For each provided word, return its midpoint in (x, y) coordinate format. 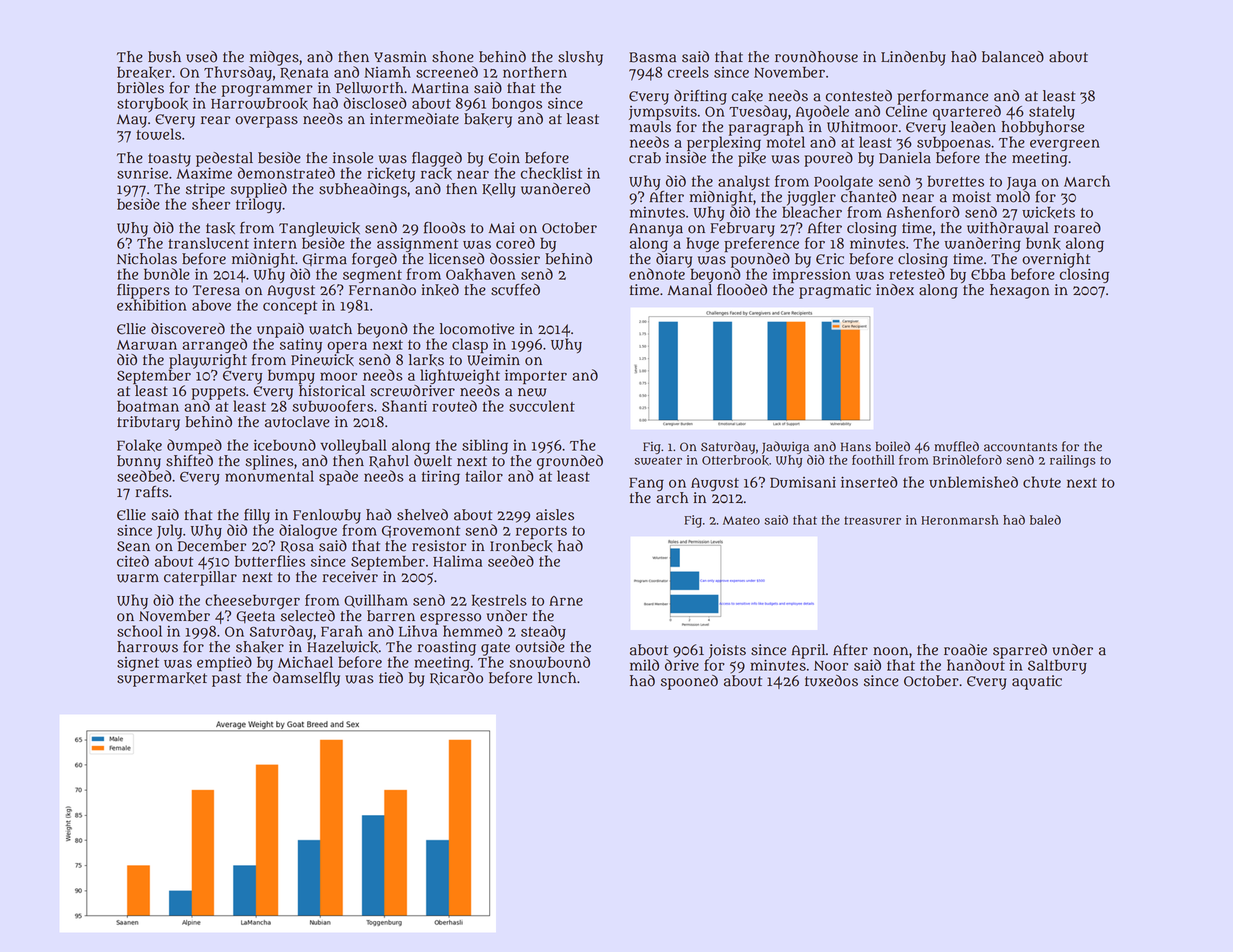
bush (164, 57)
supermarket (162, 679)
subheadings (363, 190)
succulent (542, 406)
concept (290, 307)
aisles (555, 515)
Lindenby (913, 58)
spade (338, 477)
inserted (869, 482)
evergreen (1065, 145)
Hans (856, 447)
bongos (517, 105)
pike (752, 159)
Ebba (988, 274)
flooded (742, 290)
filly (257, 516)
